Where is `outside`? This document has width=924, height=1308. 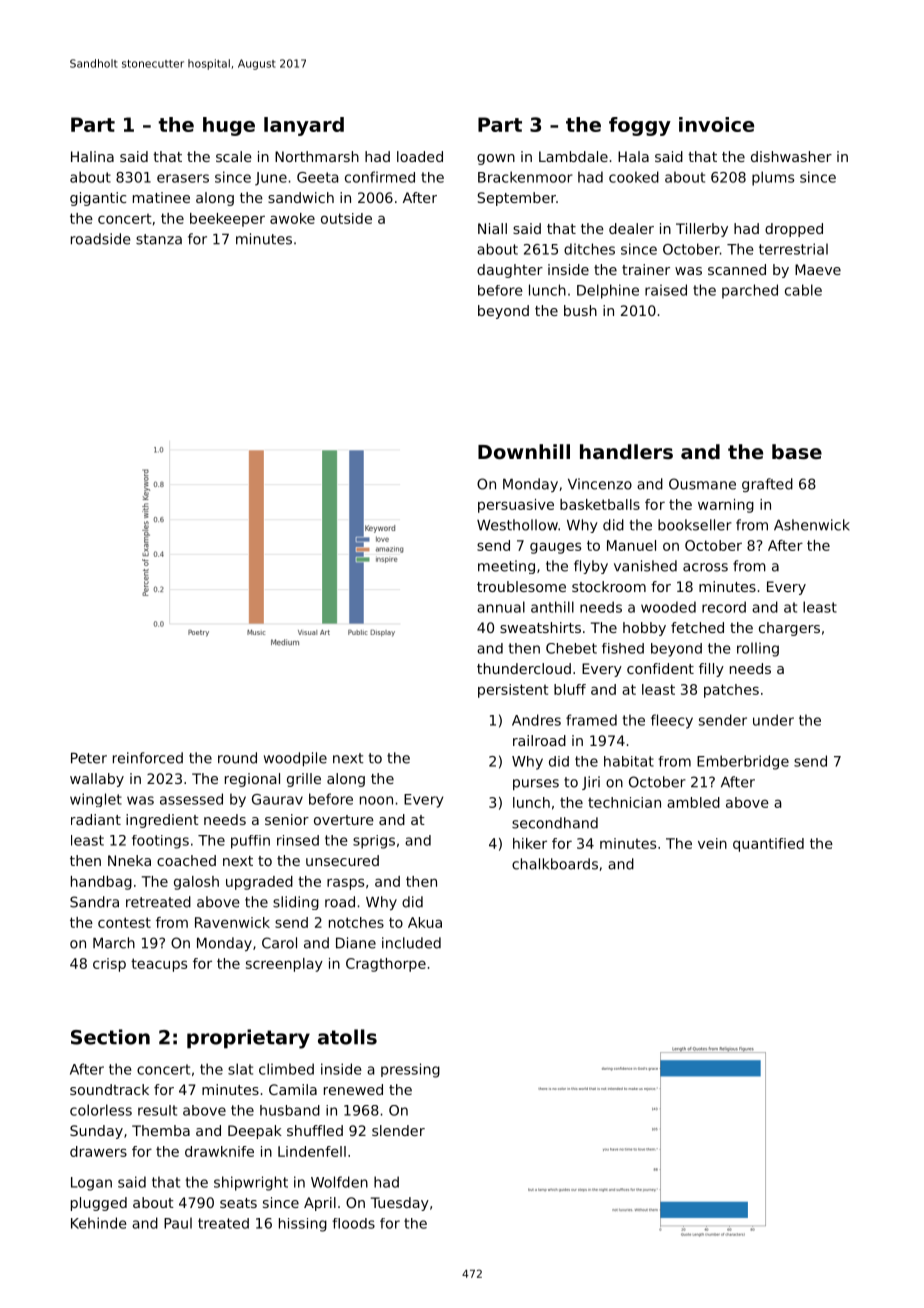 outside is located at coordinates (346, 218).
